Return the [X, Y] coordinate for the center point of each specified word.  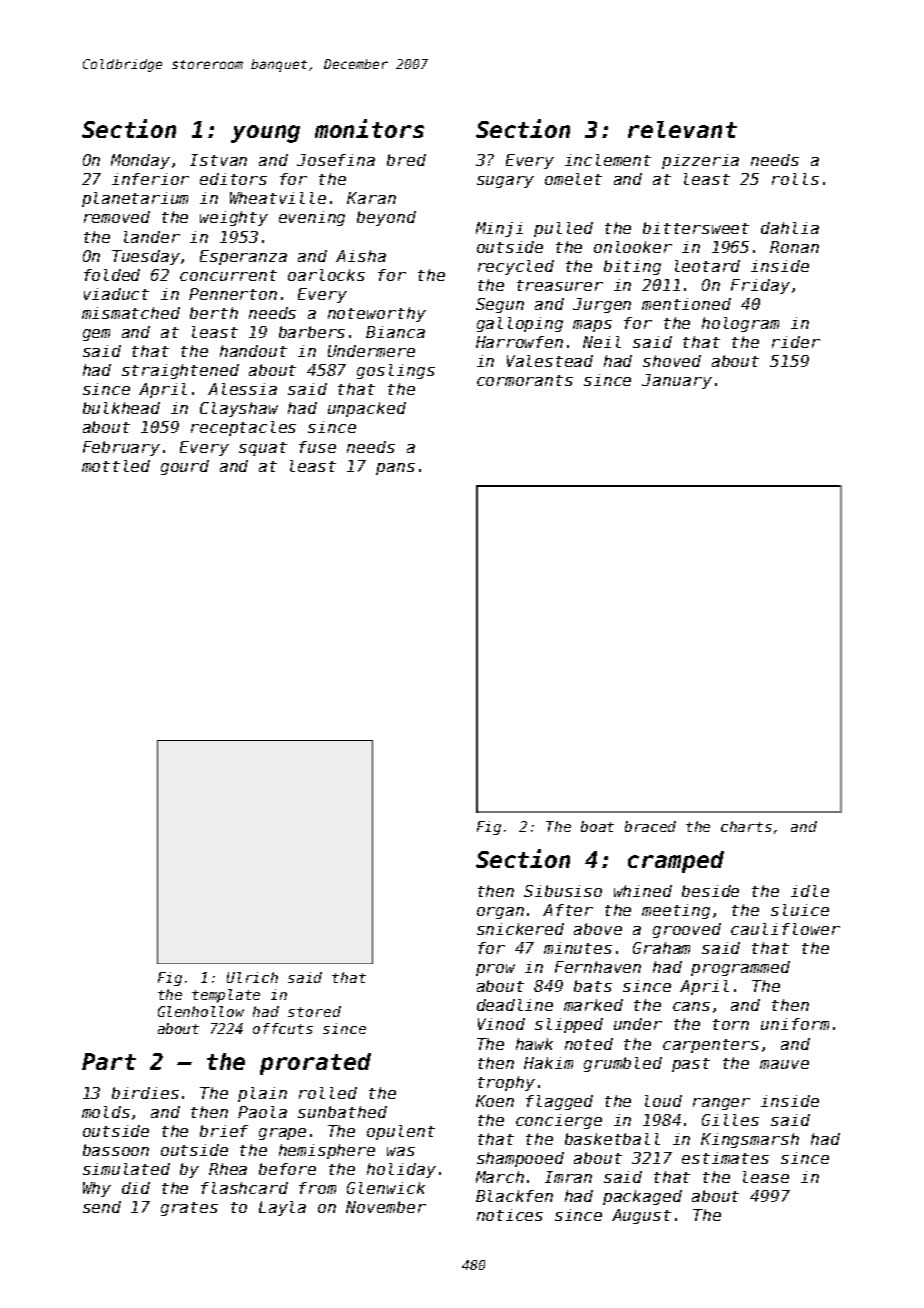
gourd [185, 467]
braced [650, 826]
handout [253, 351]
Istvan [218, 160]
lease [766, 1177]
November [386, 1207]
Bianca [395, 332]
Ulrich [252, 977]
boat [597, 826]
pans [395, 469]
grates [189, 1209]
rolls [795, 179]
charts [746, 826]
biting [632, 267]
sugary [505, 182]
